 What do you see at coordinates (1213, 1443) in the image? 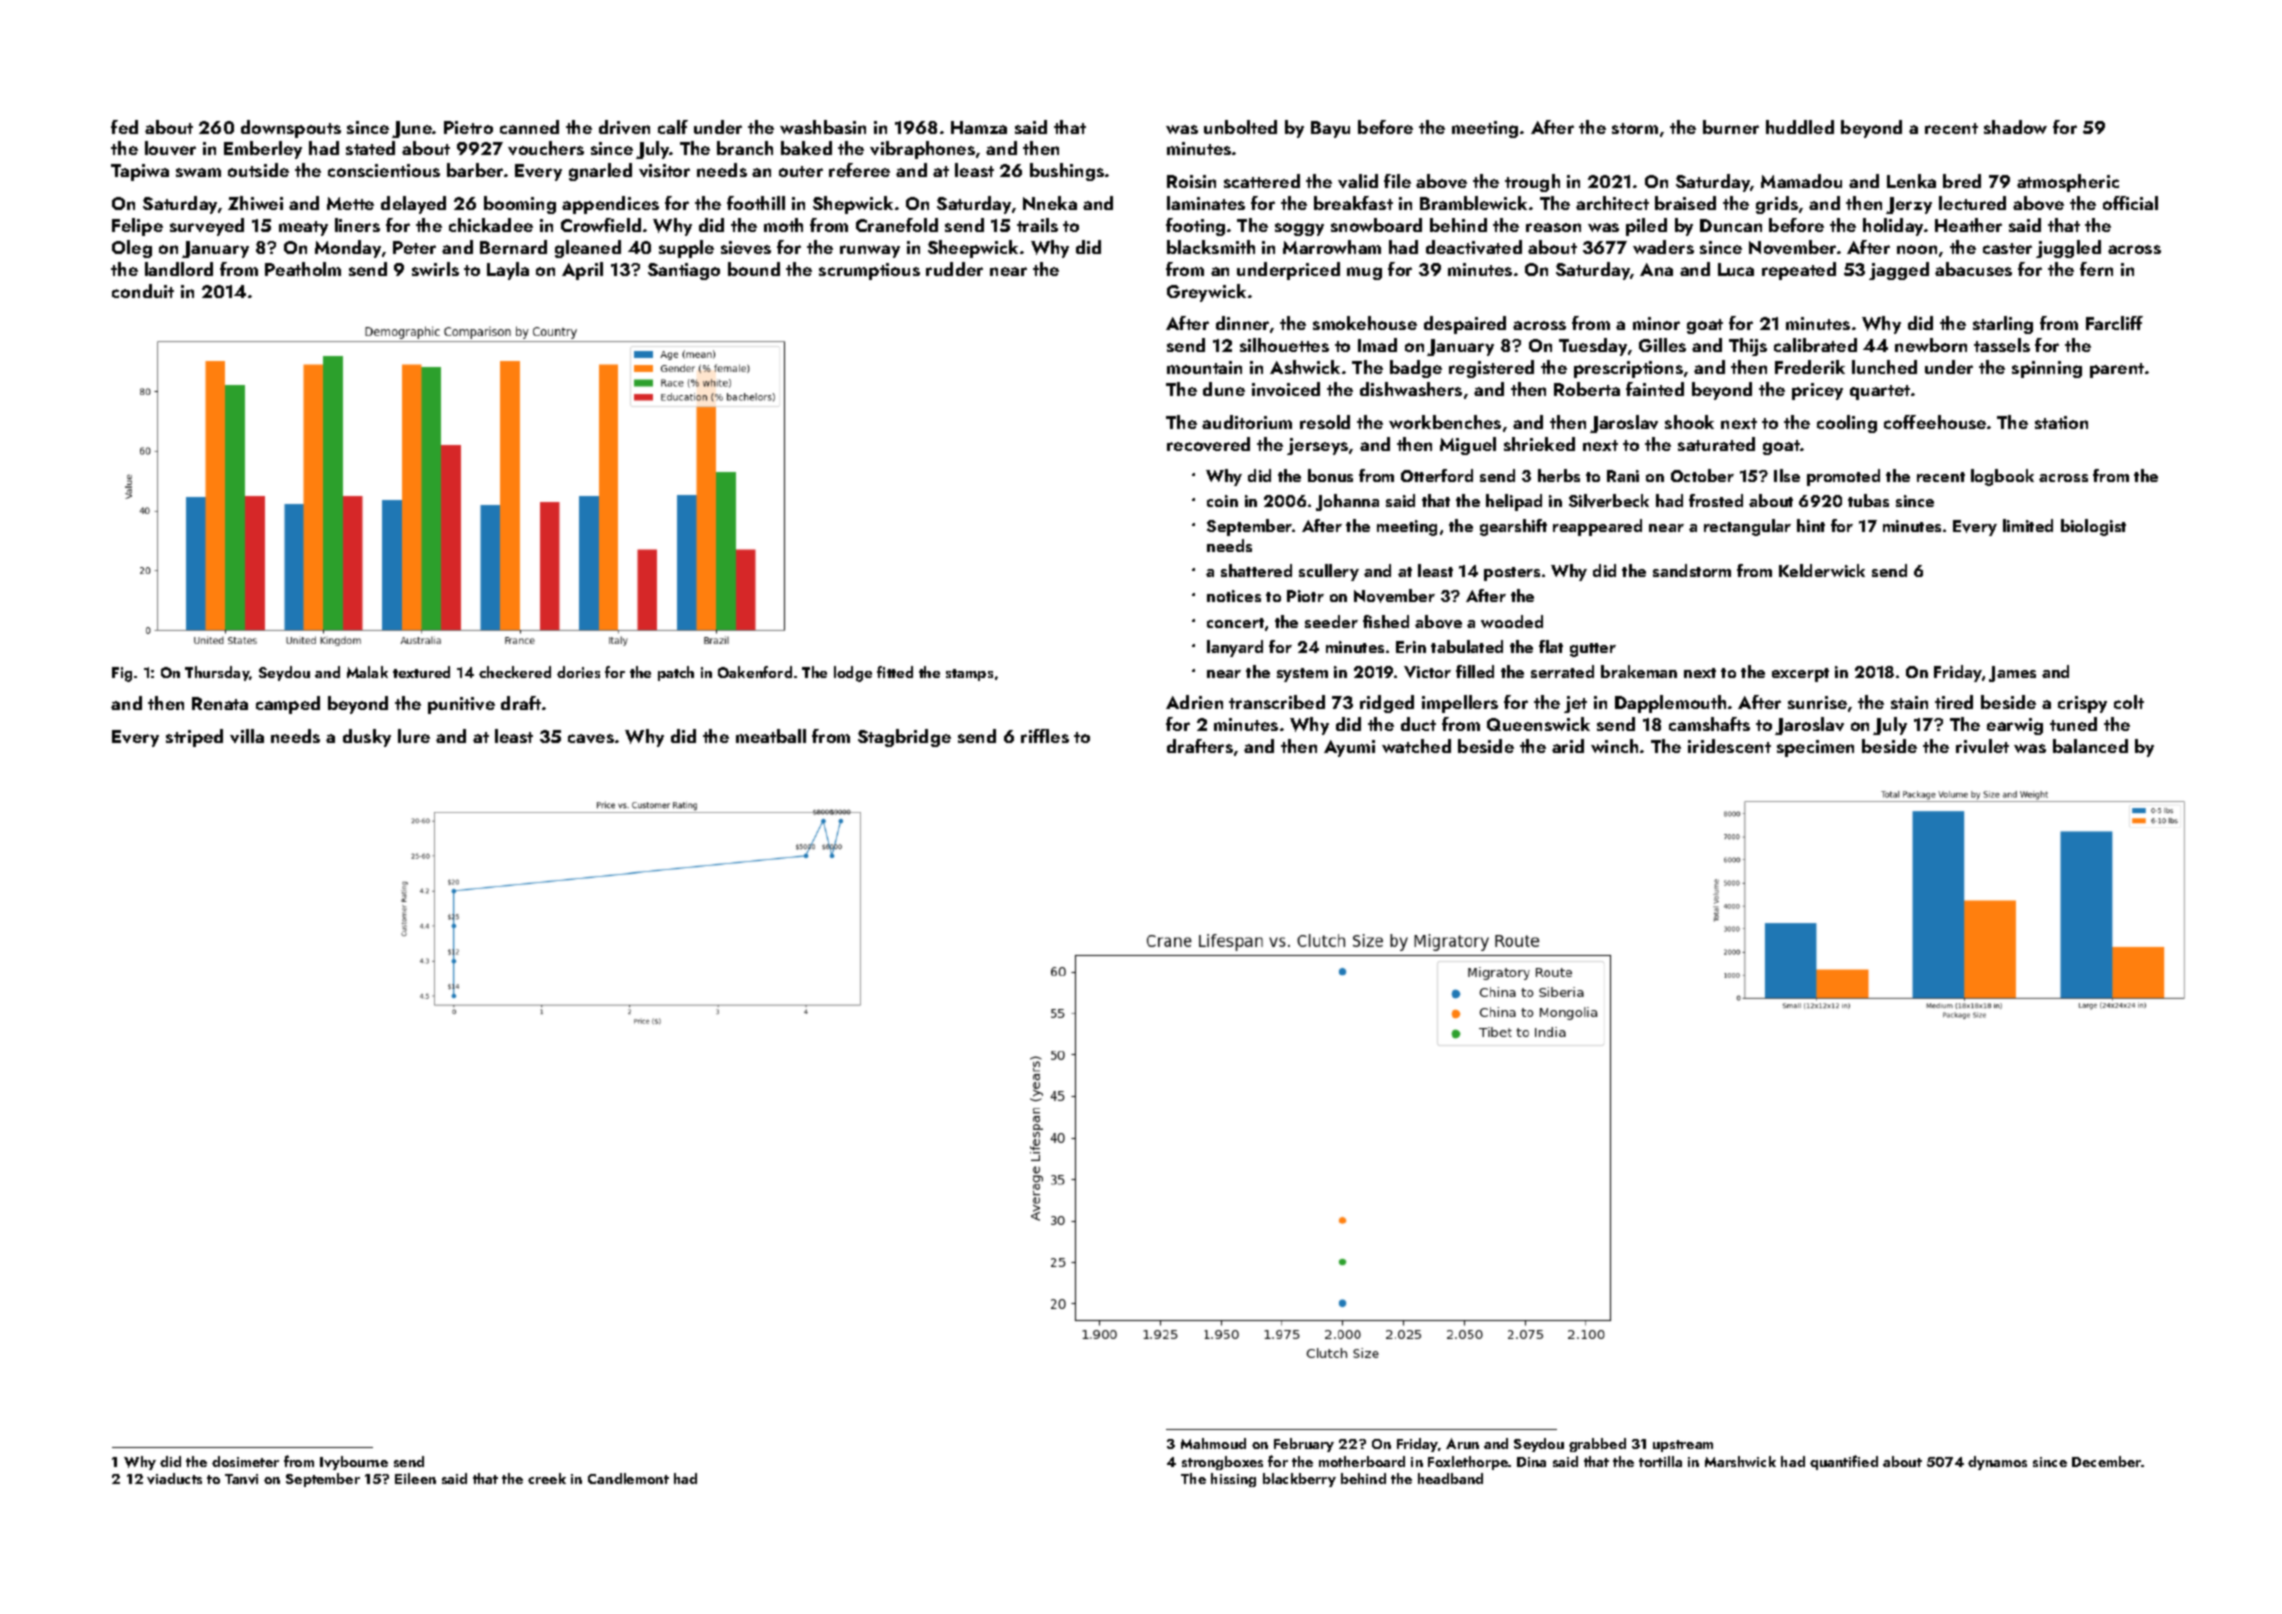
I see `Mahmoud` at bounding box center [1213, 1443].
